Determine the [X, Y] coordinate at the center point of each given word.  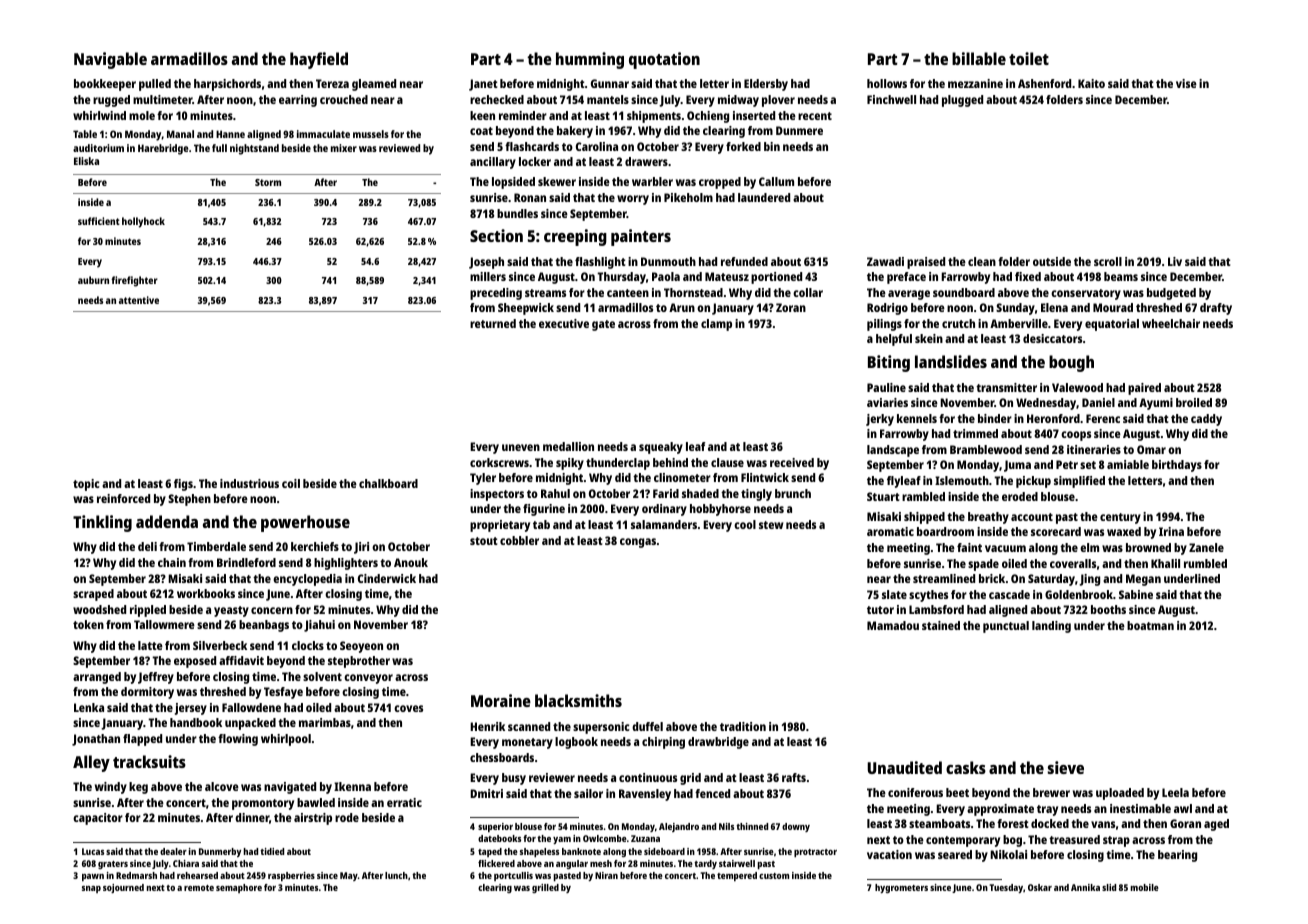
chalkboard [388, 483]
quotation [664, 60]
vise [1186, 83]
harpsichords [227, 85]
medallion [568, 446]
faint [969, 547]
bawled [316, 802]
